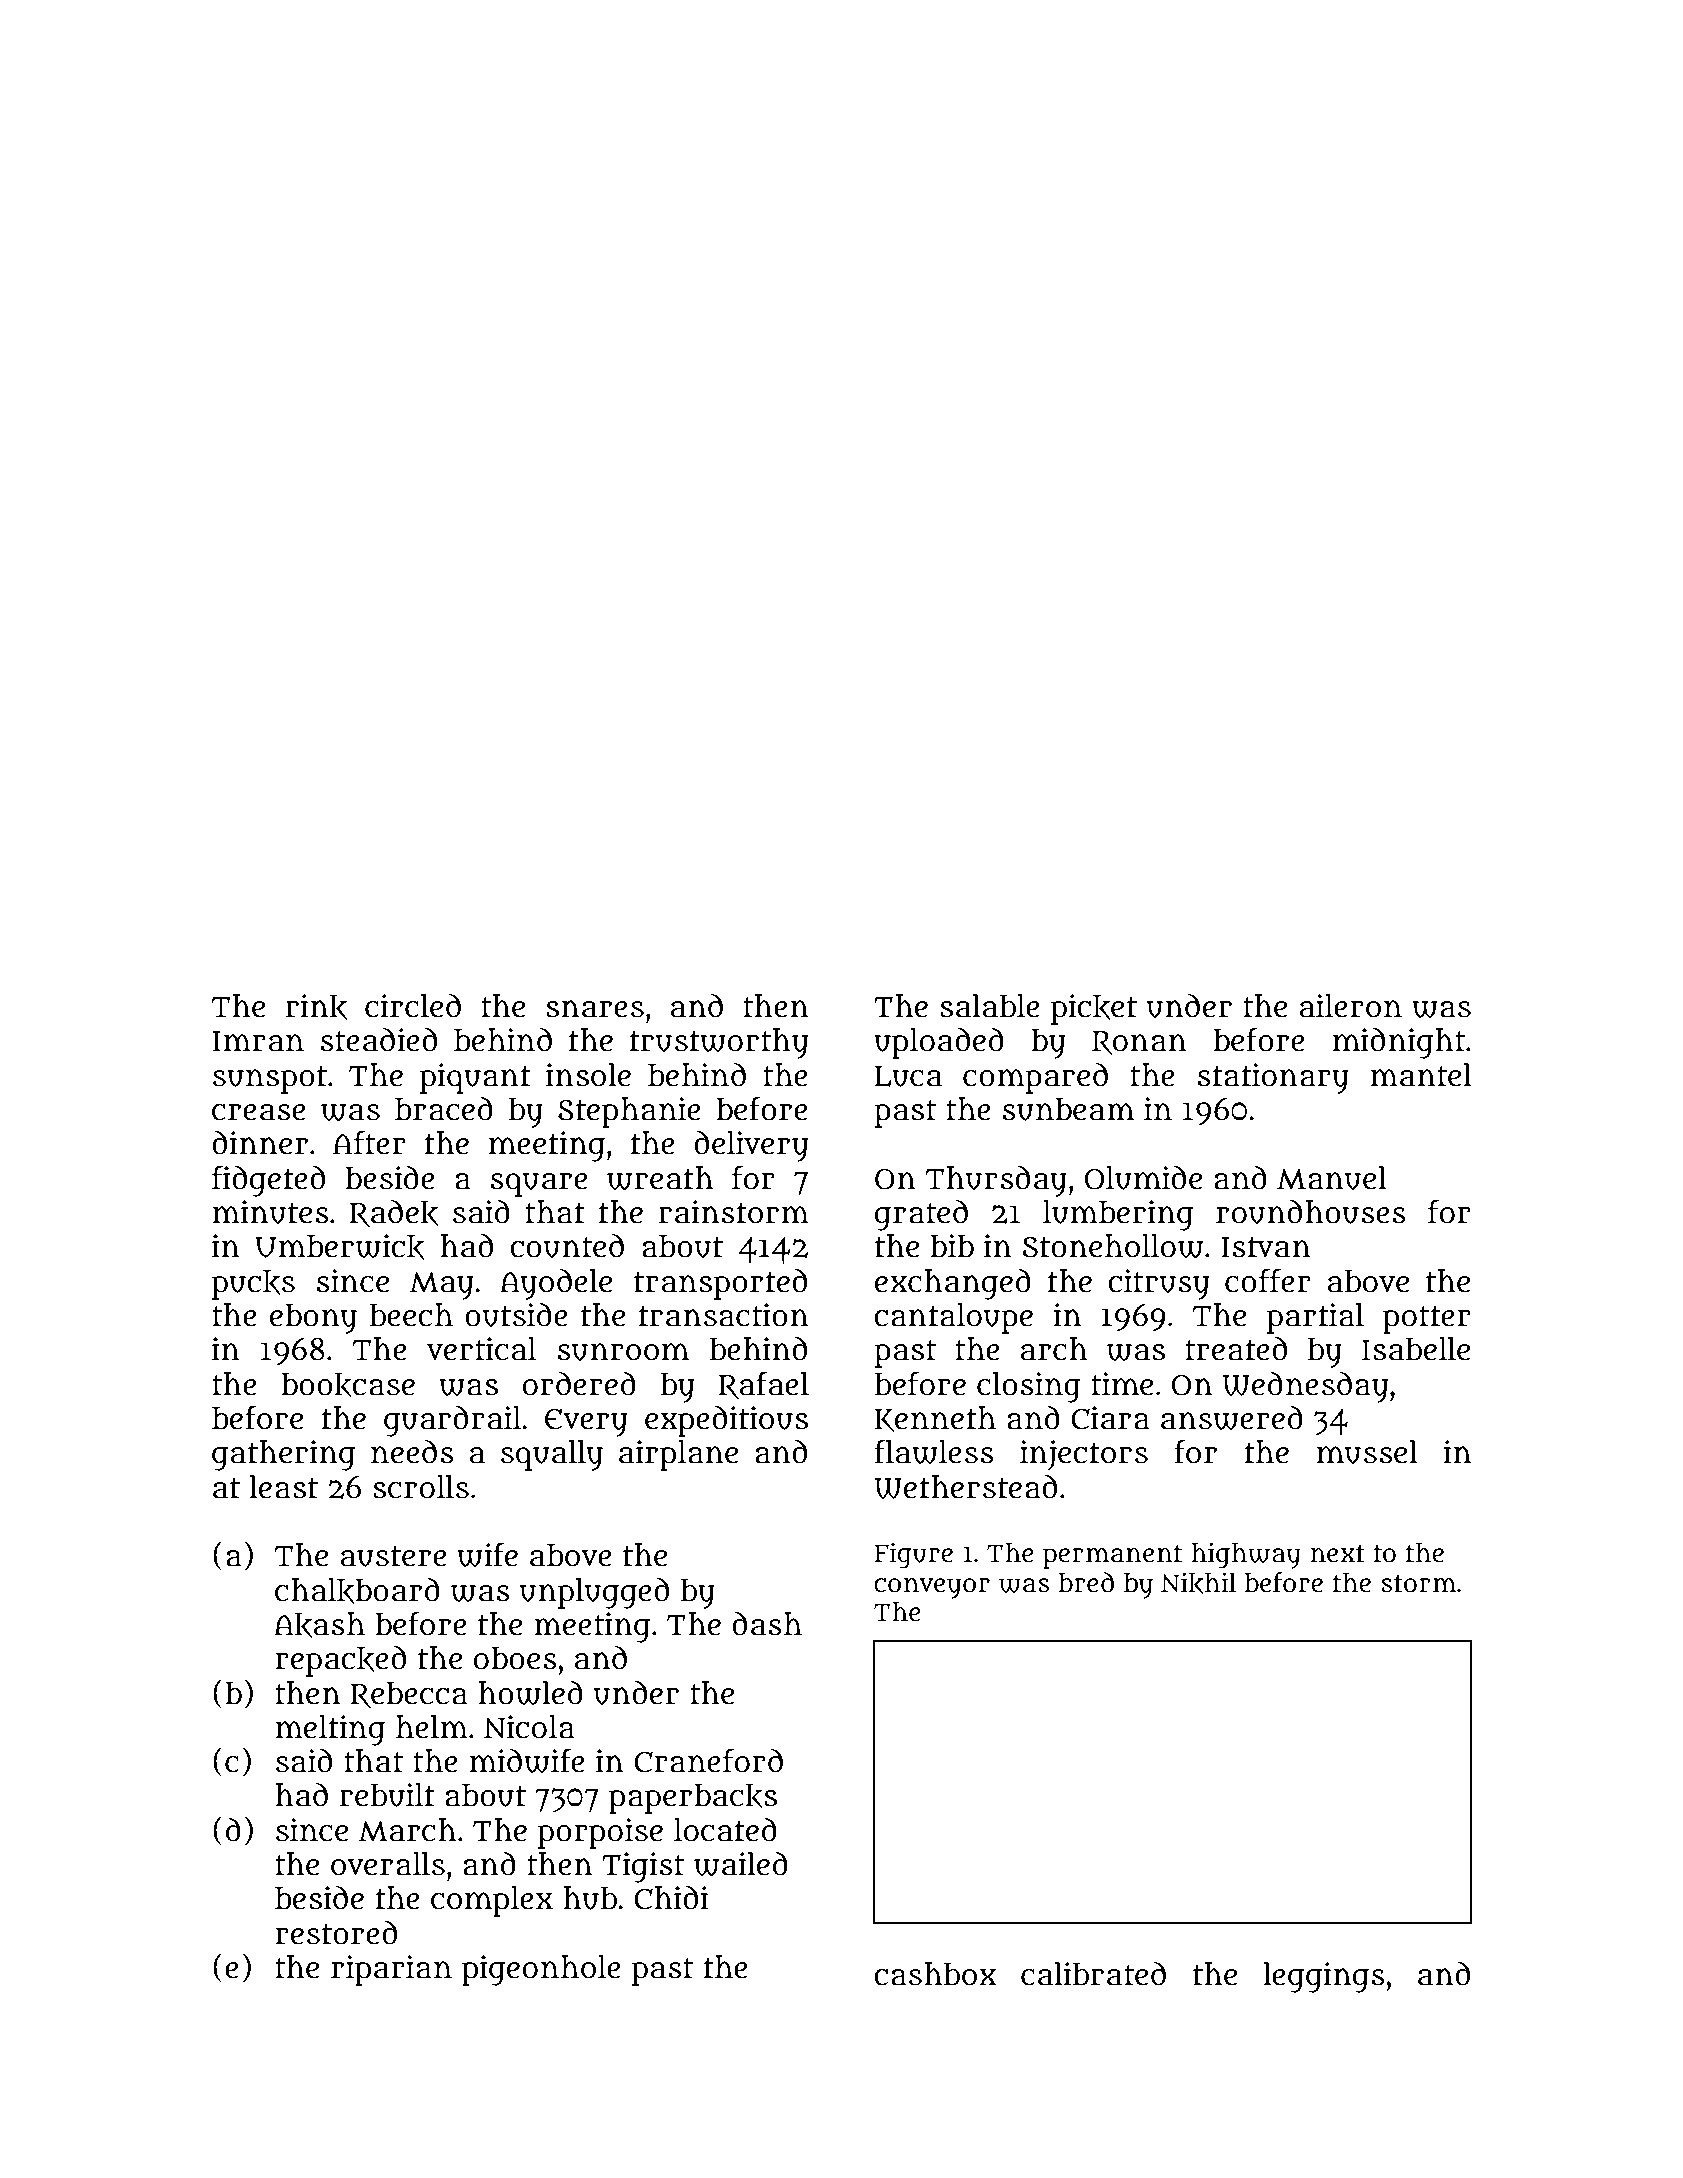 This screenshot has height=2178, width=1683. What do you see at coordinates (1068, 1109) in the screenshot?
I see `sunbeam` at bounding box center [1068, 1109].
